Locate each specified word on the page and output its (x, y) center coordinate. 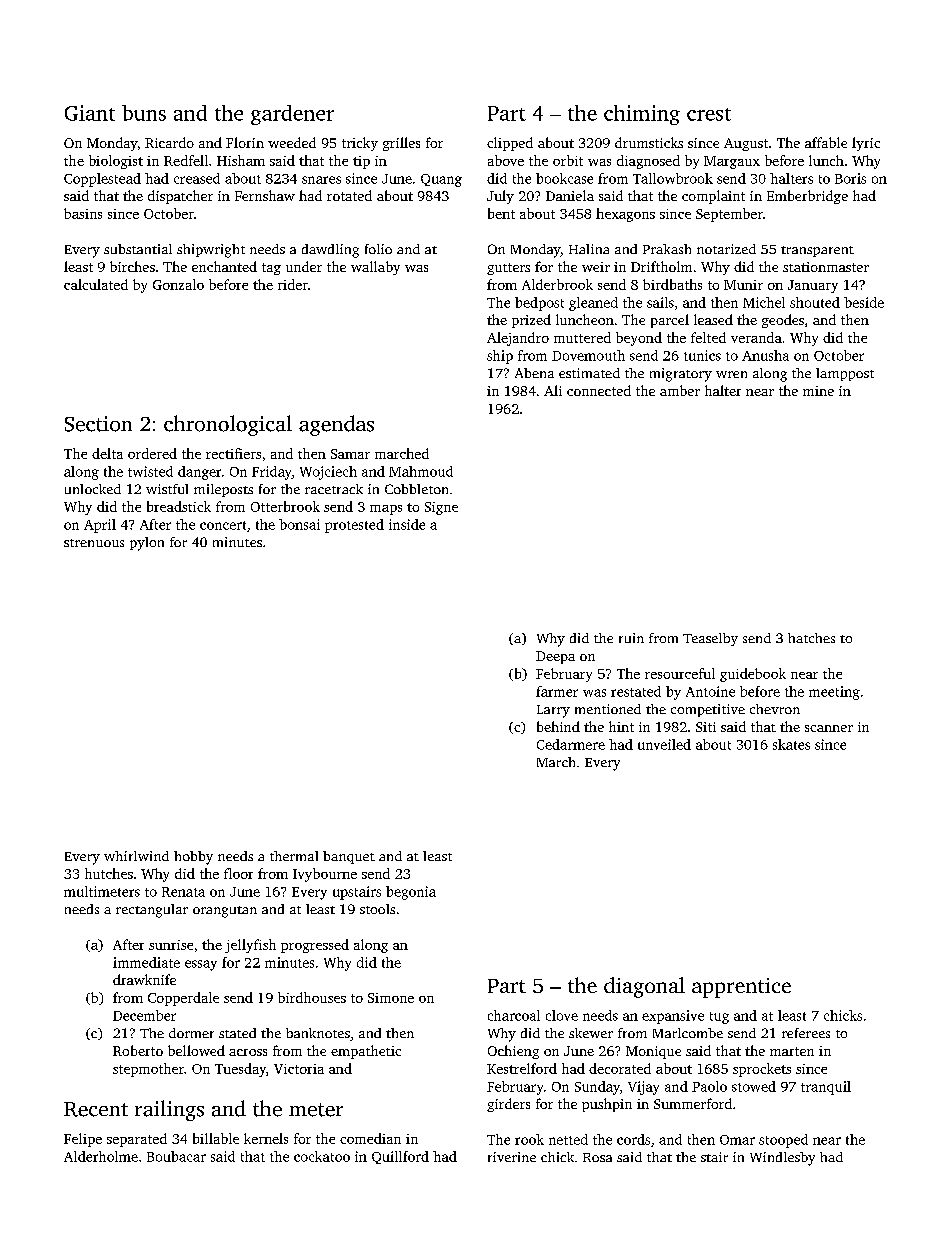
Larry (553, 711)
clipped (510, 144)
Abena (534, 373)
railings (169, 1110)
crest (709, 114)
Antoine (710, 691)
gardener (292, 115)
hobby (193, 858)
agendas (336, 425)
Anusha (765, 355)
